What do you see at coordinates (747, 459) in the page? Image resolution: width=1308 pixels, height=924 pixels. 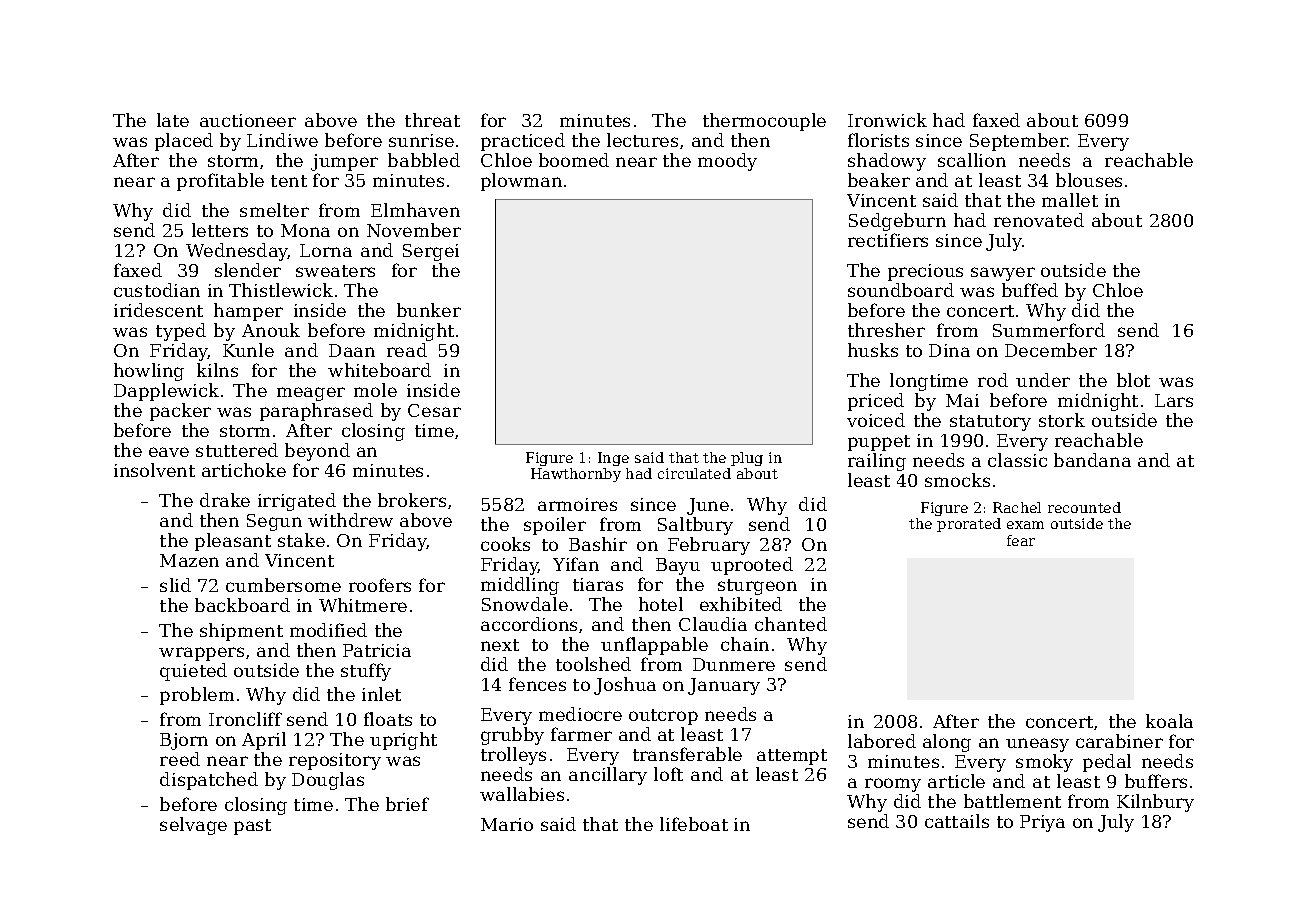 I see `plug` at bounding box center [747, 459].
